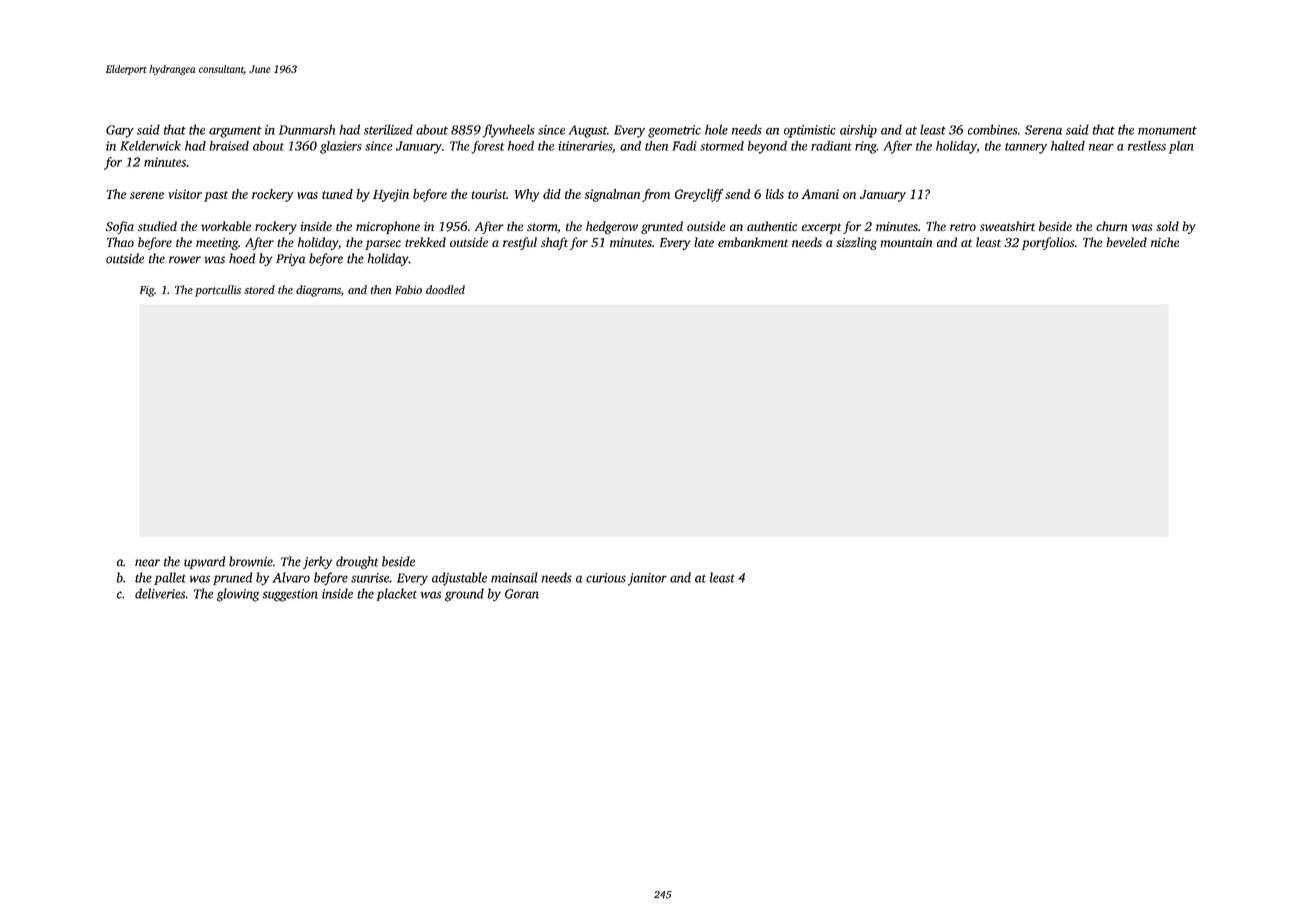 The width and height of the screenshot is (1308, 924). What do you see at coordinates (810, 131) in the screenshot?
I see `optimistic` at bounding box center [810, 131].
